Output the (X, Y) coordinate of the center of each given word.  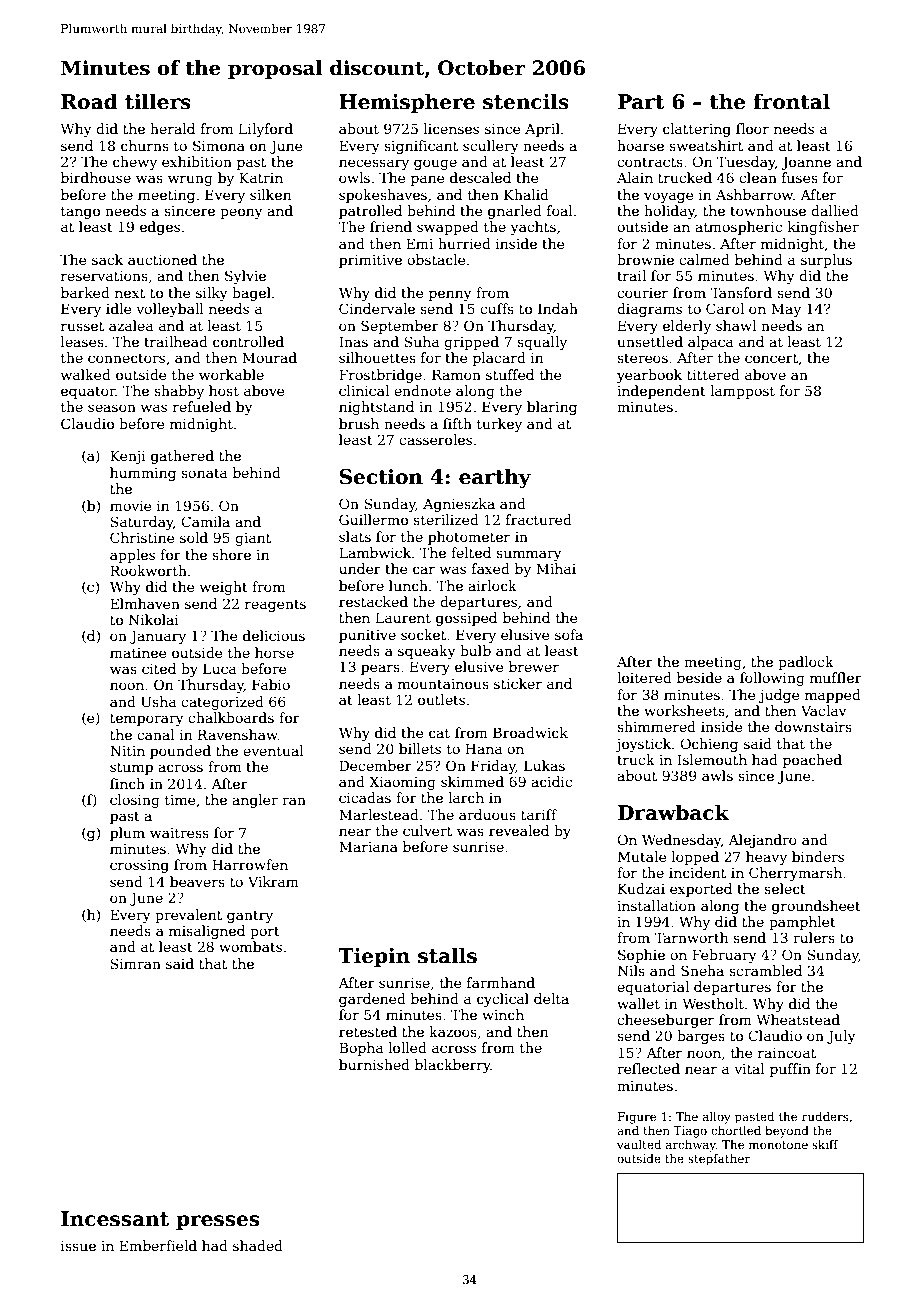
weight (224, 588)
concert (771, 358)
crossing (139, 866)
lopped (695, 858)
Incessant (115, 1219)
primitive (370, 261)
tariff (539, 814)
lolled (407, 1047)
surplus (826, 261)
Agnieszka (459, 505)
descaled (480, 177)
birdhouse (96, 177)
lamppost (742, 392)
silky (212, 294)
